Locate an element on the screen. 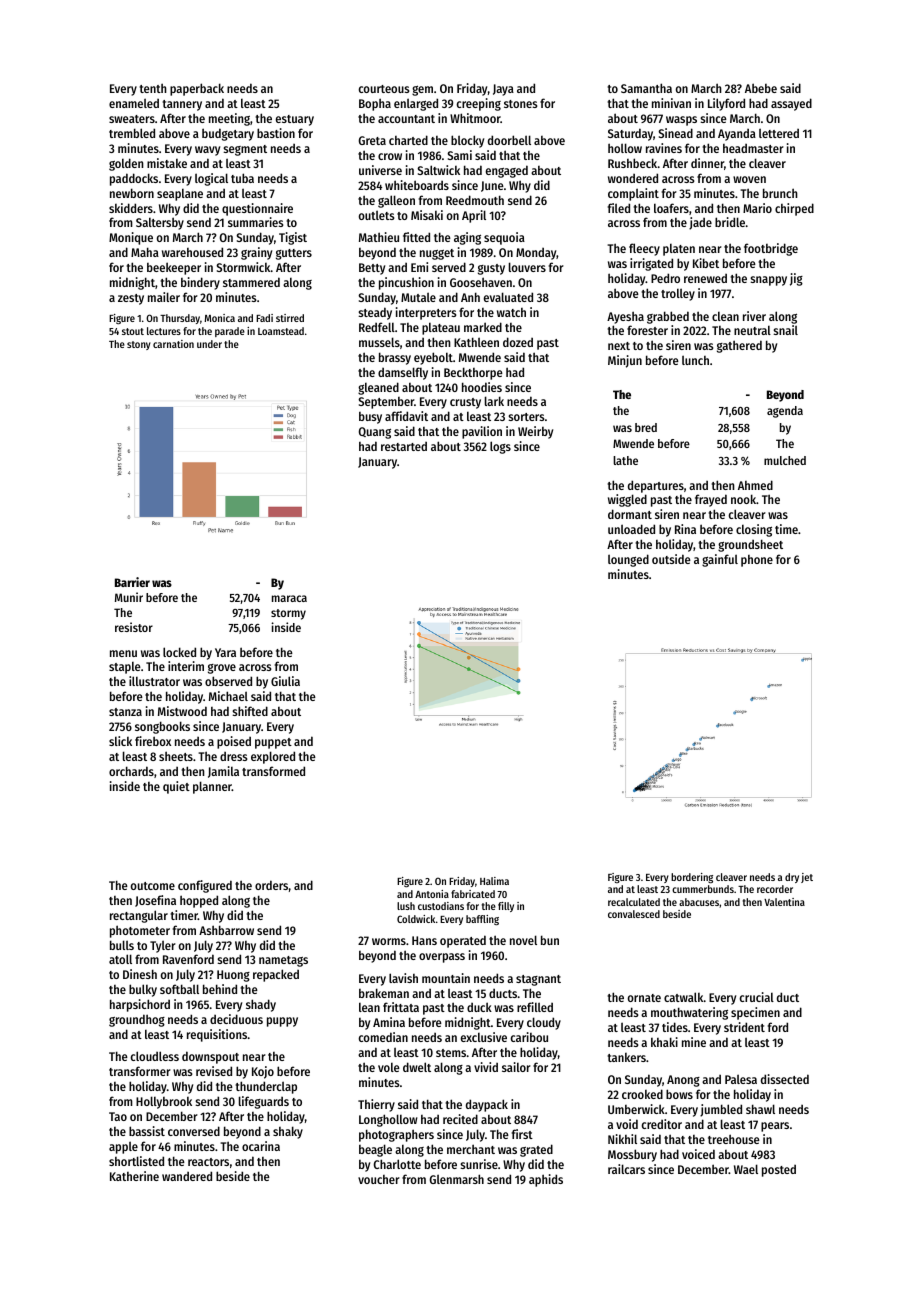 Image resolution: width=924 pixels, height=1308 pixels. illustrator is located at coordinates (154, 681).
